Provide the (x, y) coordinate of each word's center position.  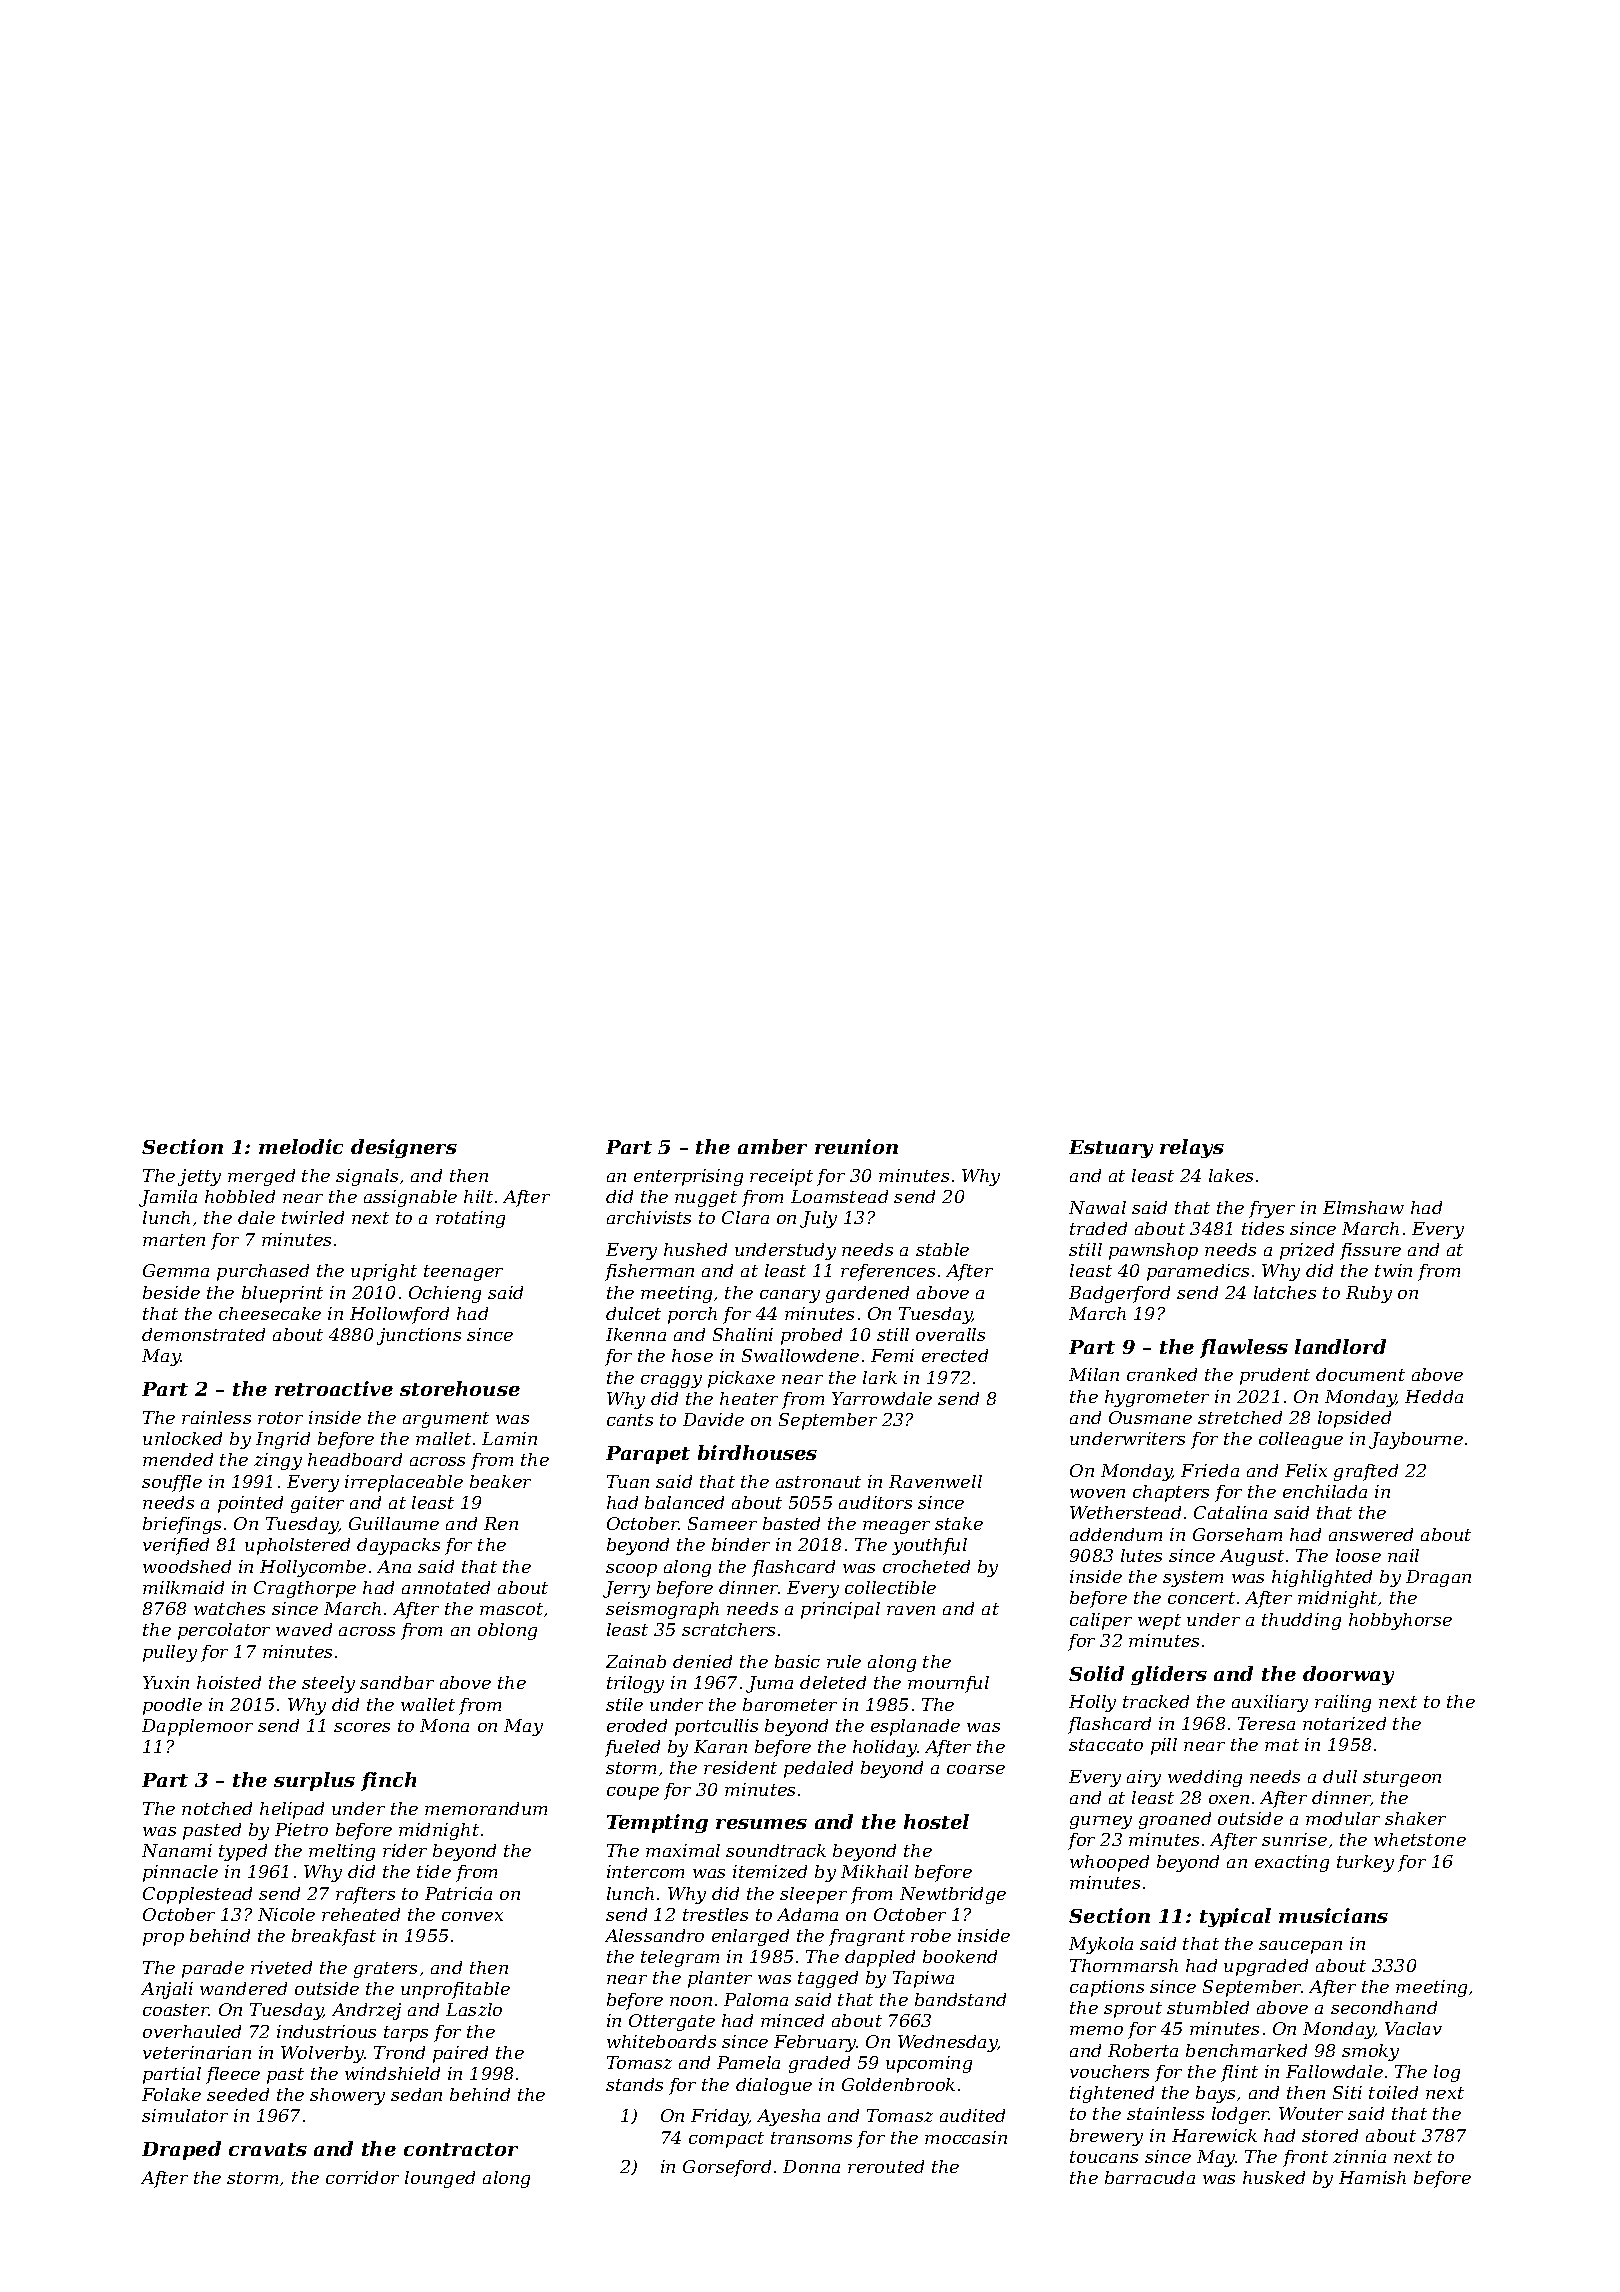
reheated (361, 1914)
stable (942, 1249)
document (1360, 1374)
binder (741, 1544)
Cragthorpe (305, 1589)
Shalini (743, 1334)
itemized (770, 1871)
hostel (936, 1821)
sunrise (1294, 1839)
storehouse (460, 1388)
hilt (478, 1196)
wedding (1205, 1778)
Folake (171, 2094)
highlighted (1322, 1578)
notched (217, 1808)
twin (1393, 1270)
